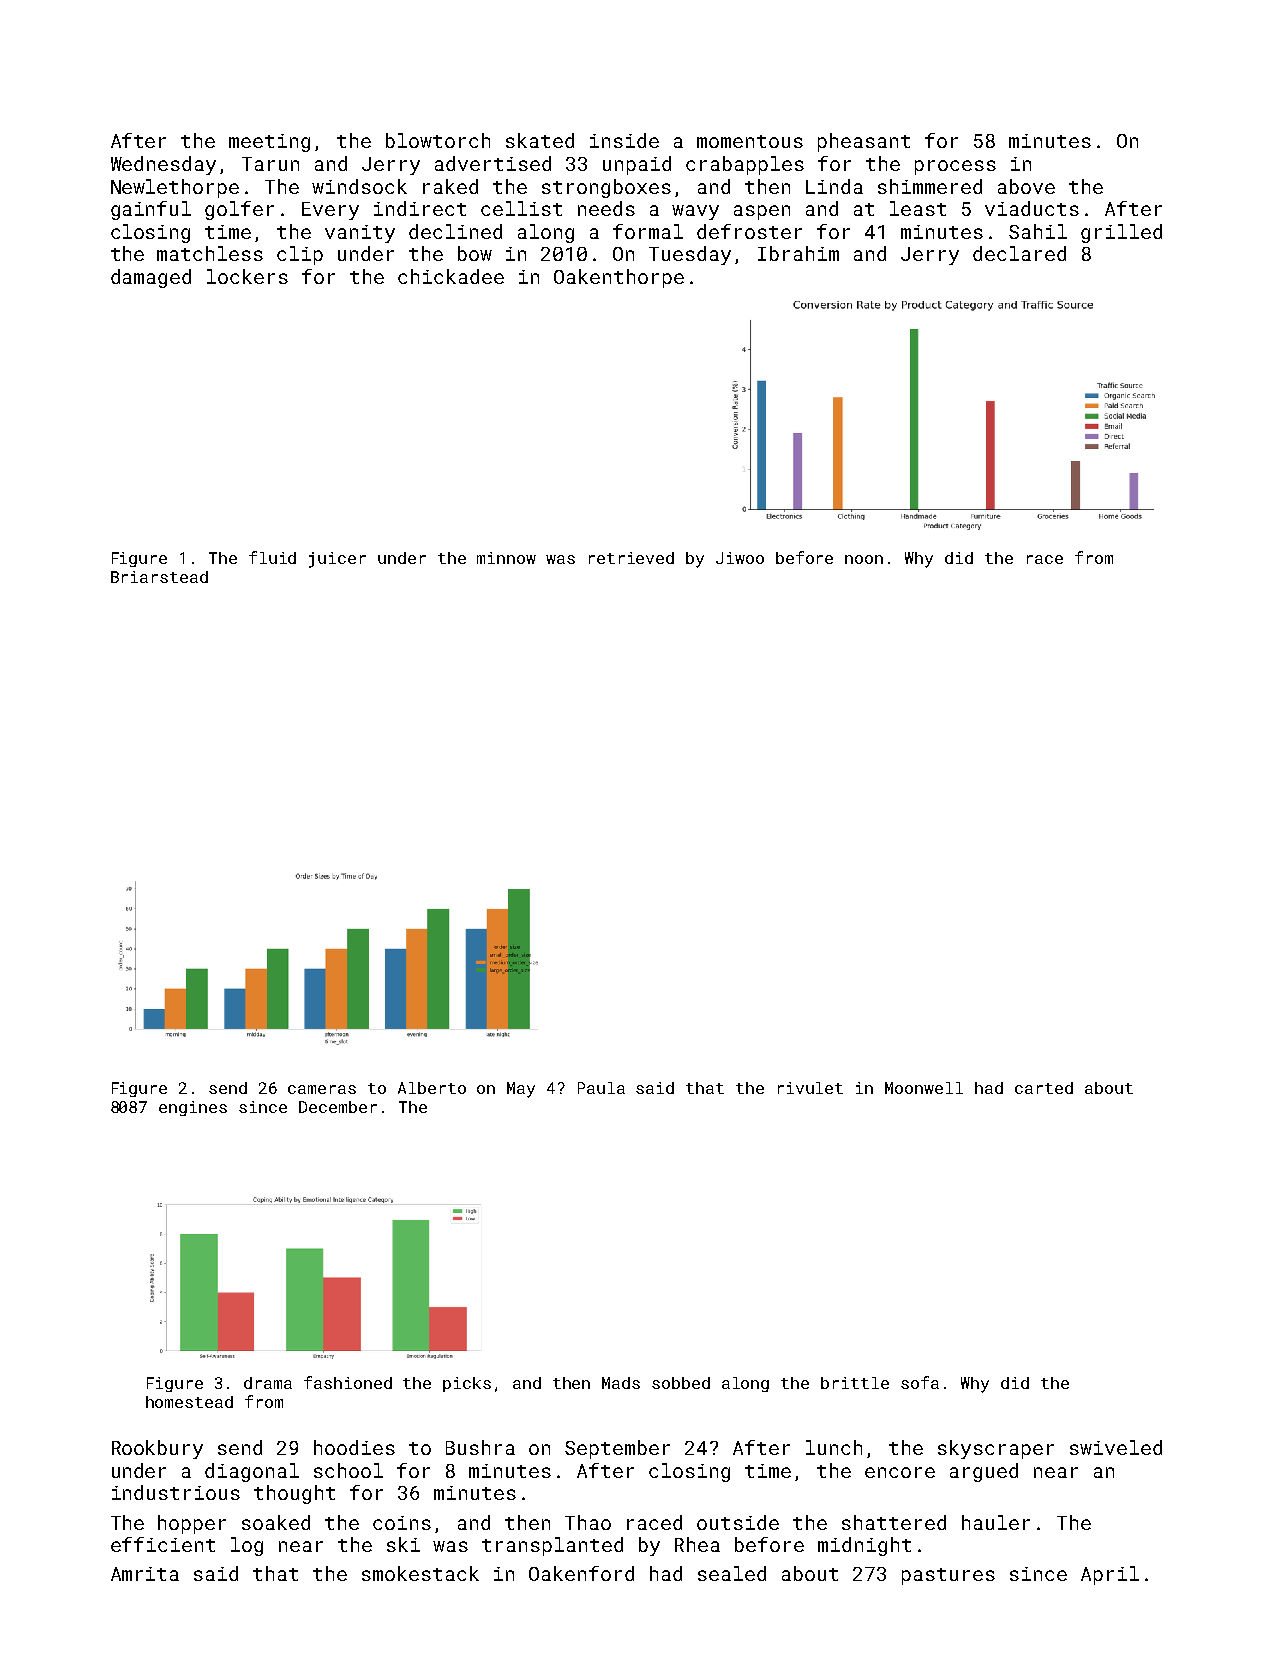 This page has width=1287, height=1666. Describe the element at coordinates (432, 1088) in the page. I see `Alberto` at that location.
